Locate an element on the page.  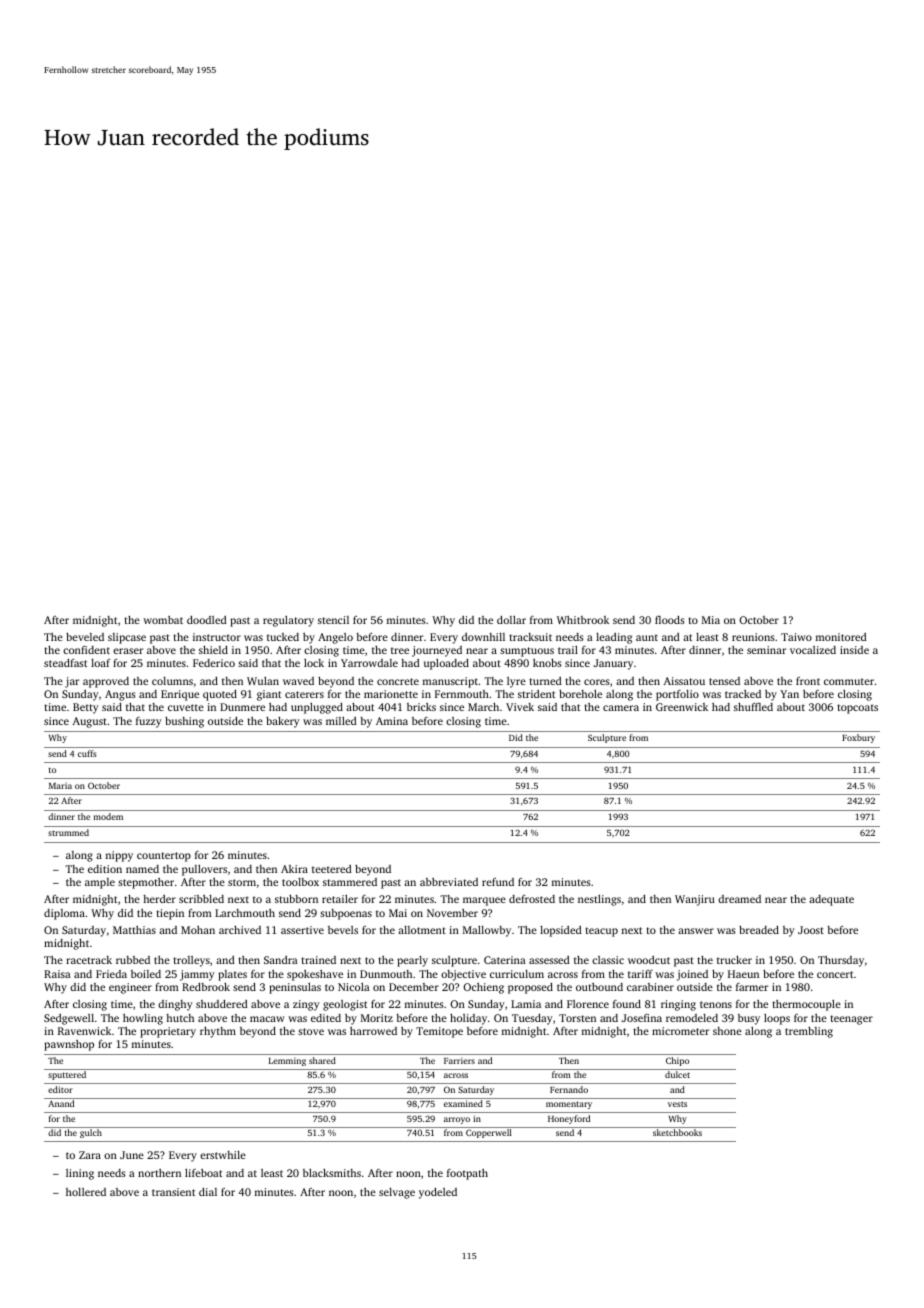
fuzzy is located at coordinates (149, 722).
